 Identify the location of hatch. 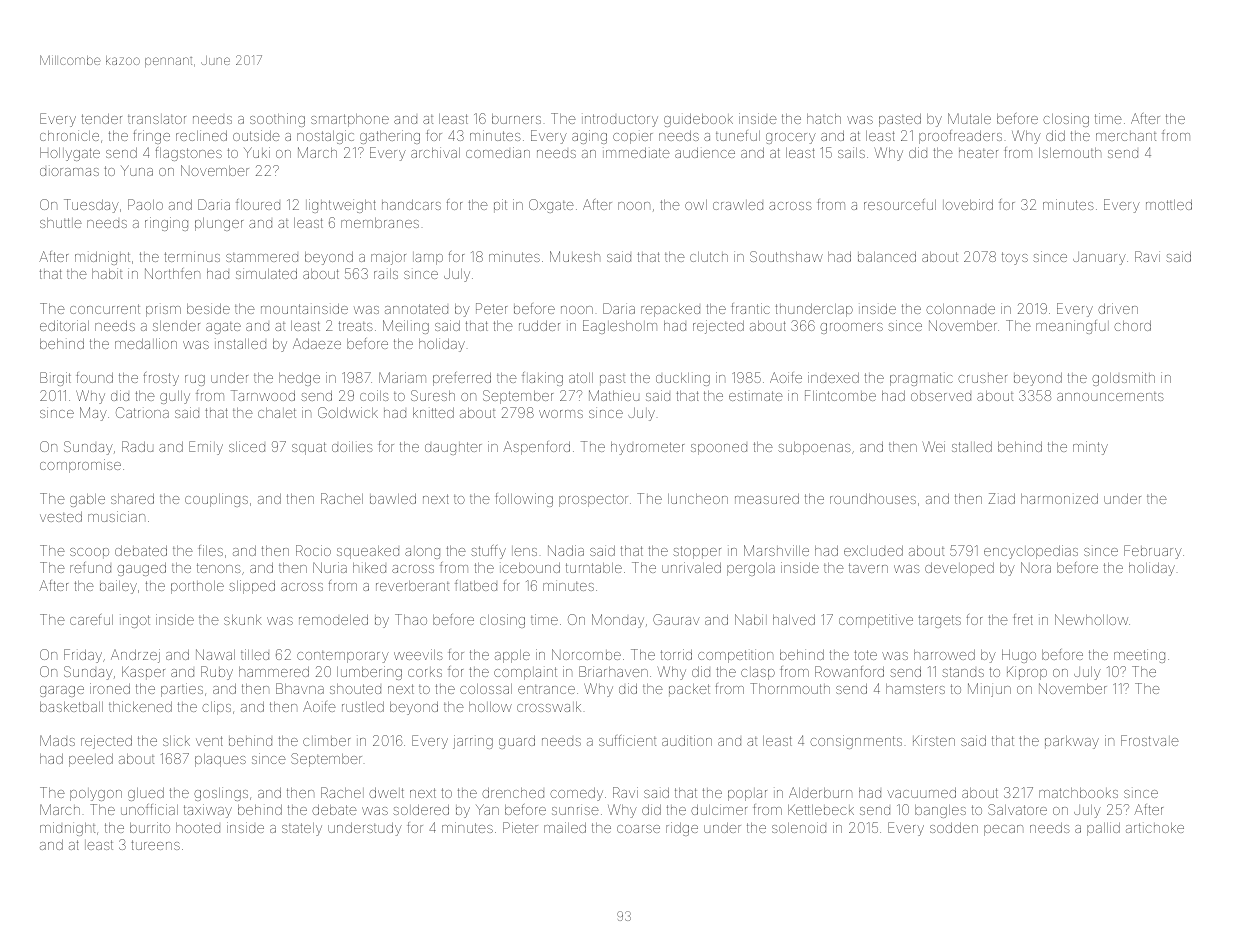
(824, 119).
